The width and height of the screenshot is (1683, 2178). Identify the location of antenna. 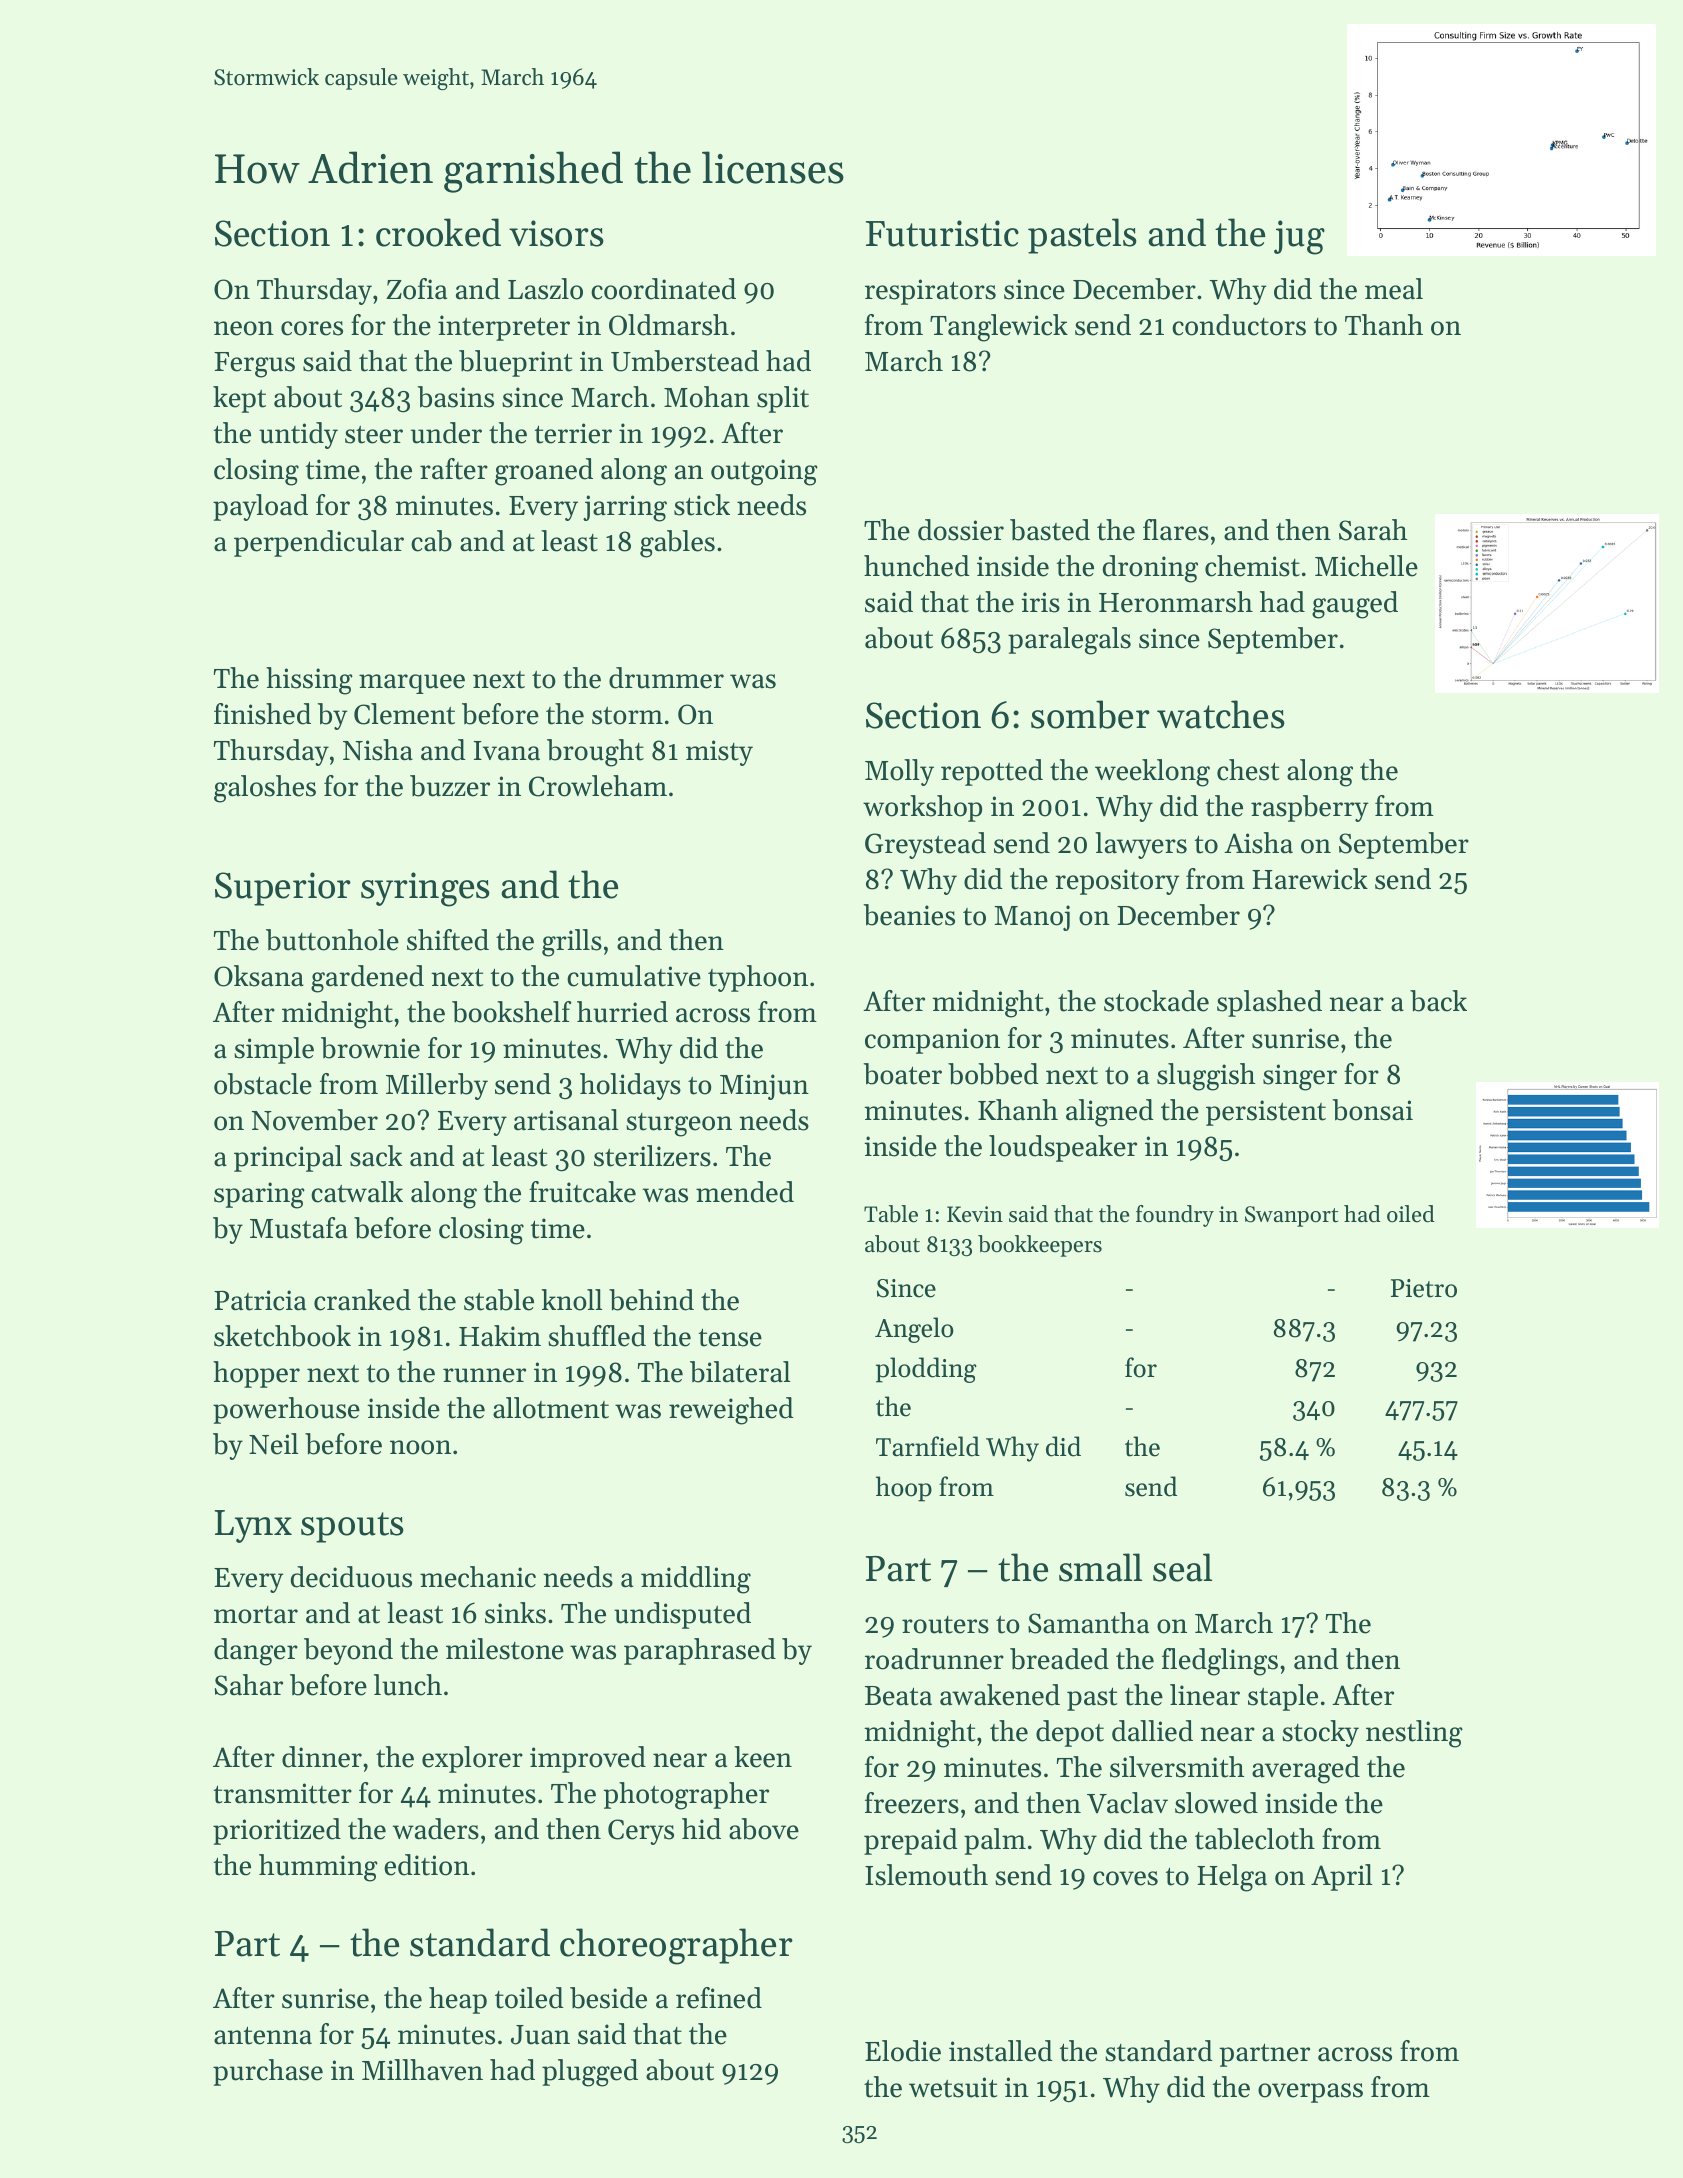
(263, 2035).
